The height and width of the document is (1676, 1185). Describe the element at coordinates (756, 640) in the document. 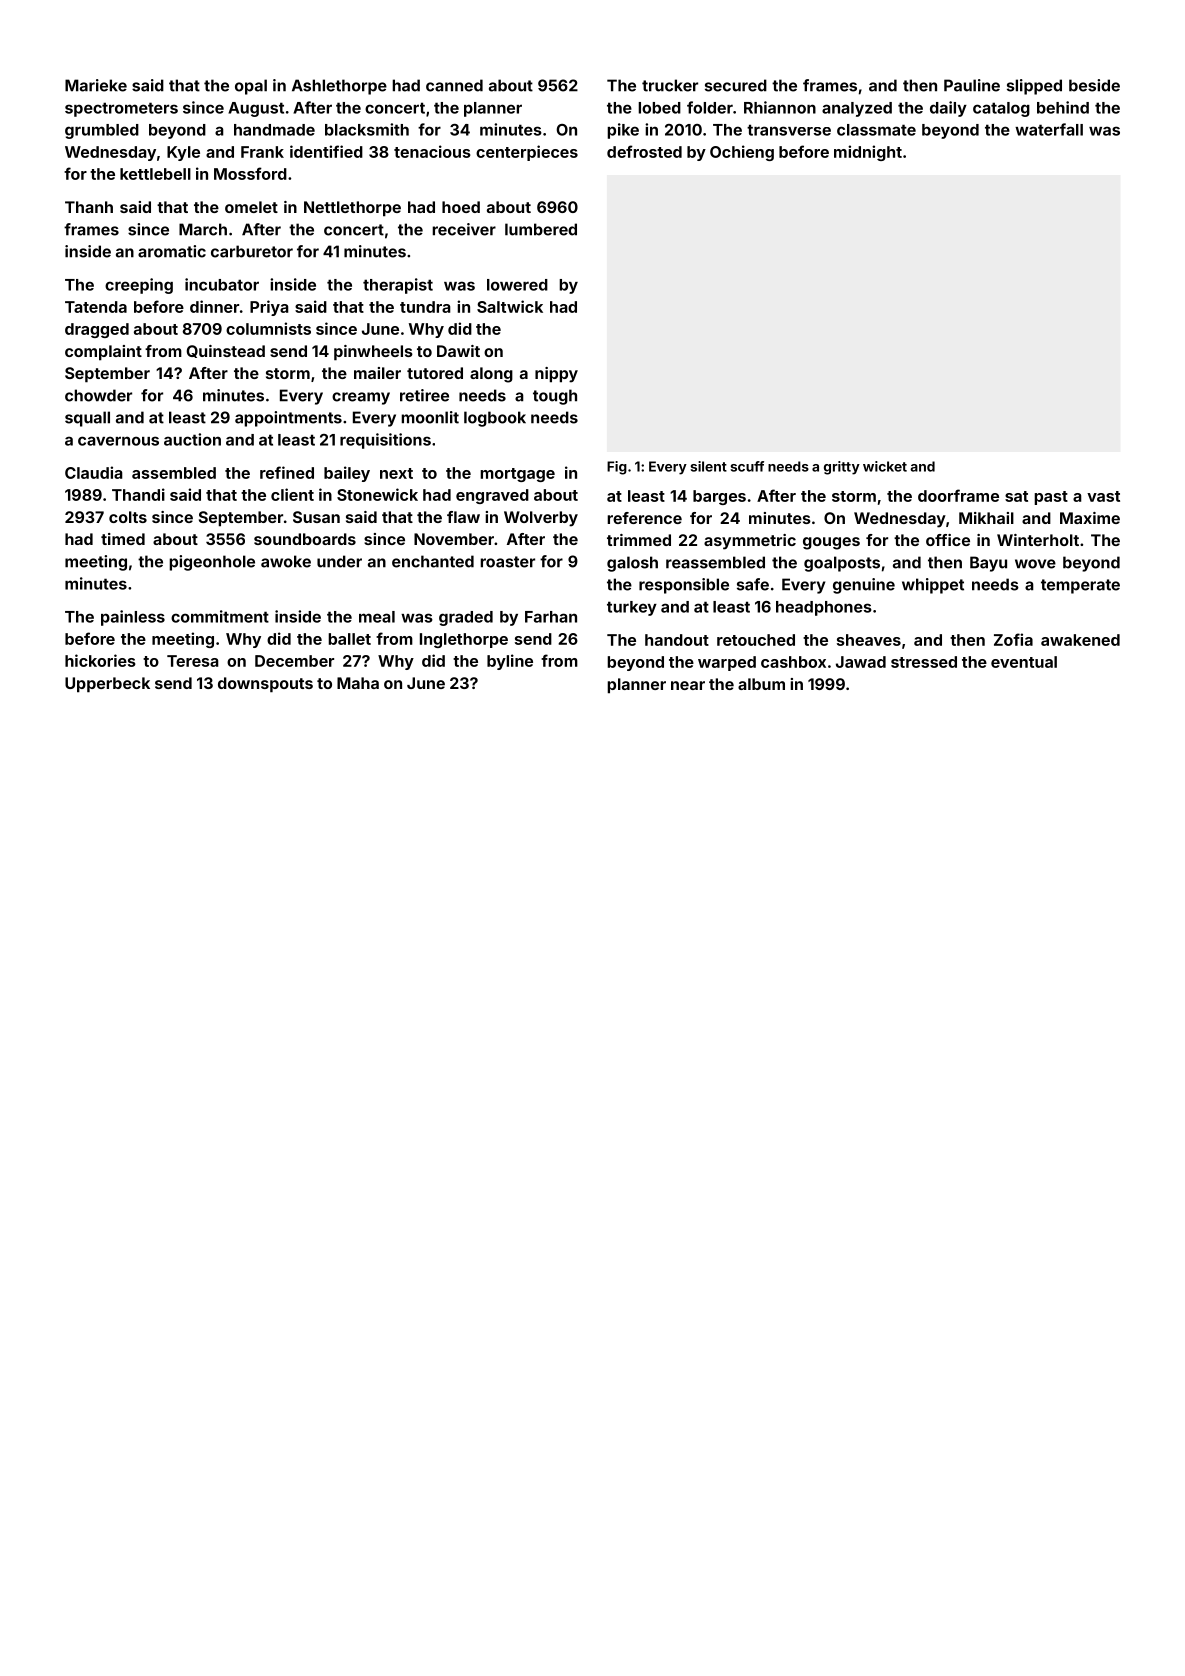

I see `retouched` at that location.
